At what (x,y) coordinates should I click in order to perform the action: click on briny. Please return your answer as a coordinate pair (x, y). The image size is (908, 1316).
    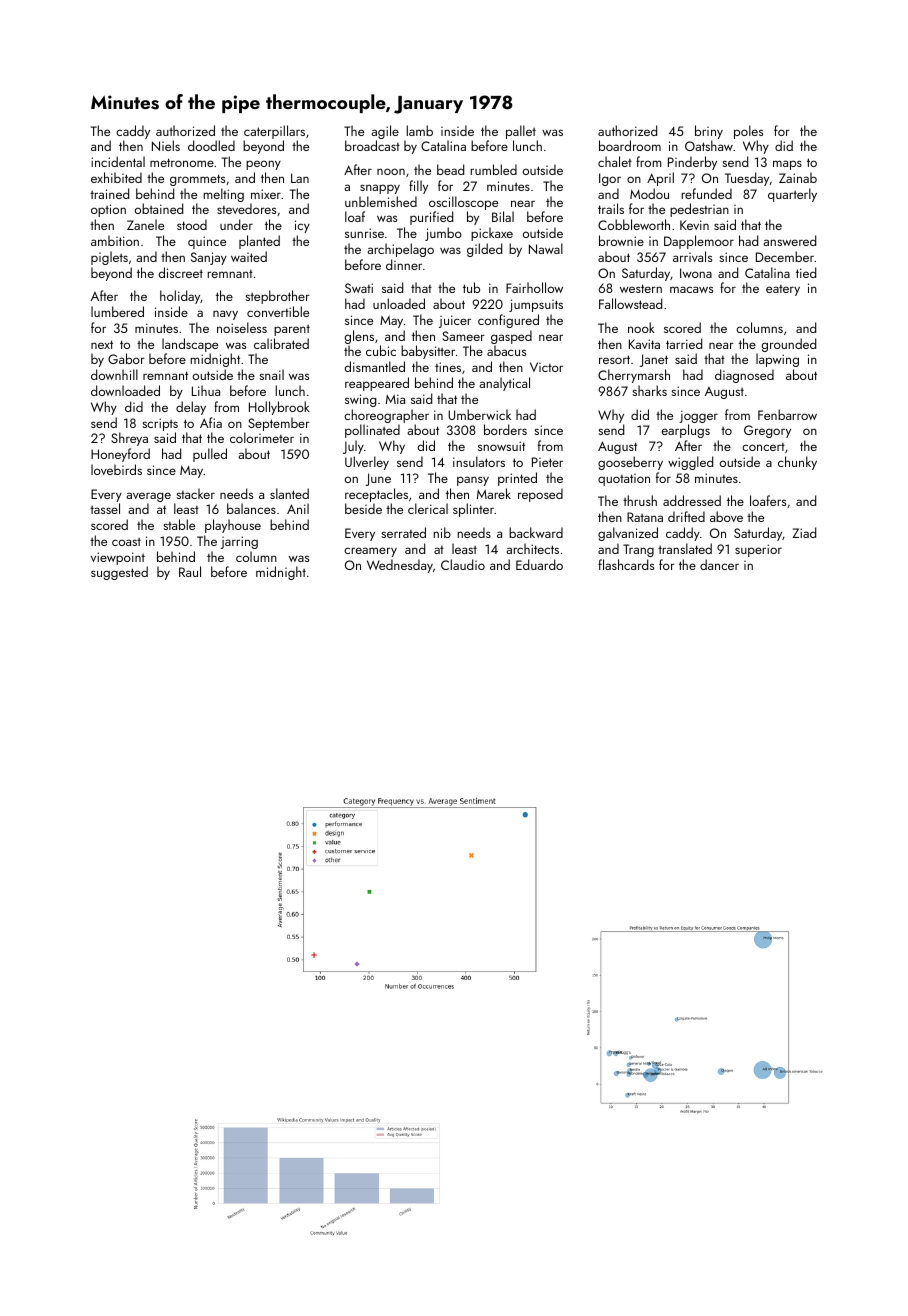
    Looking at the image, I should click on (709, 132).
